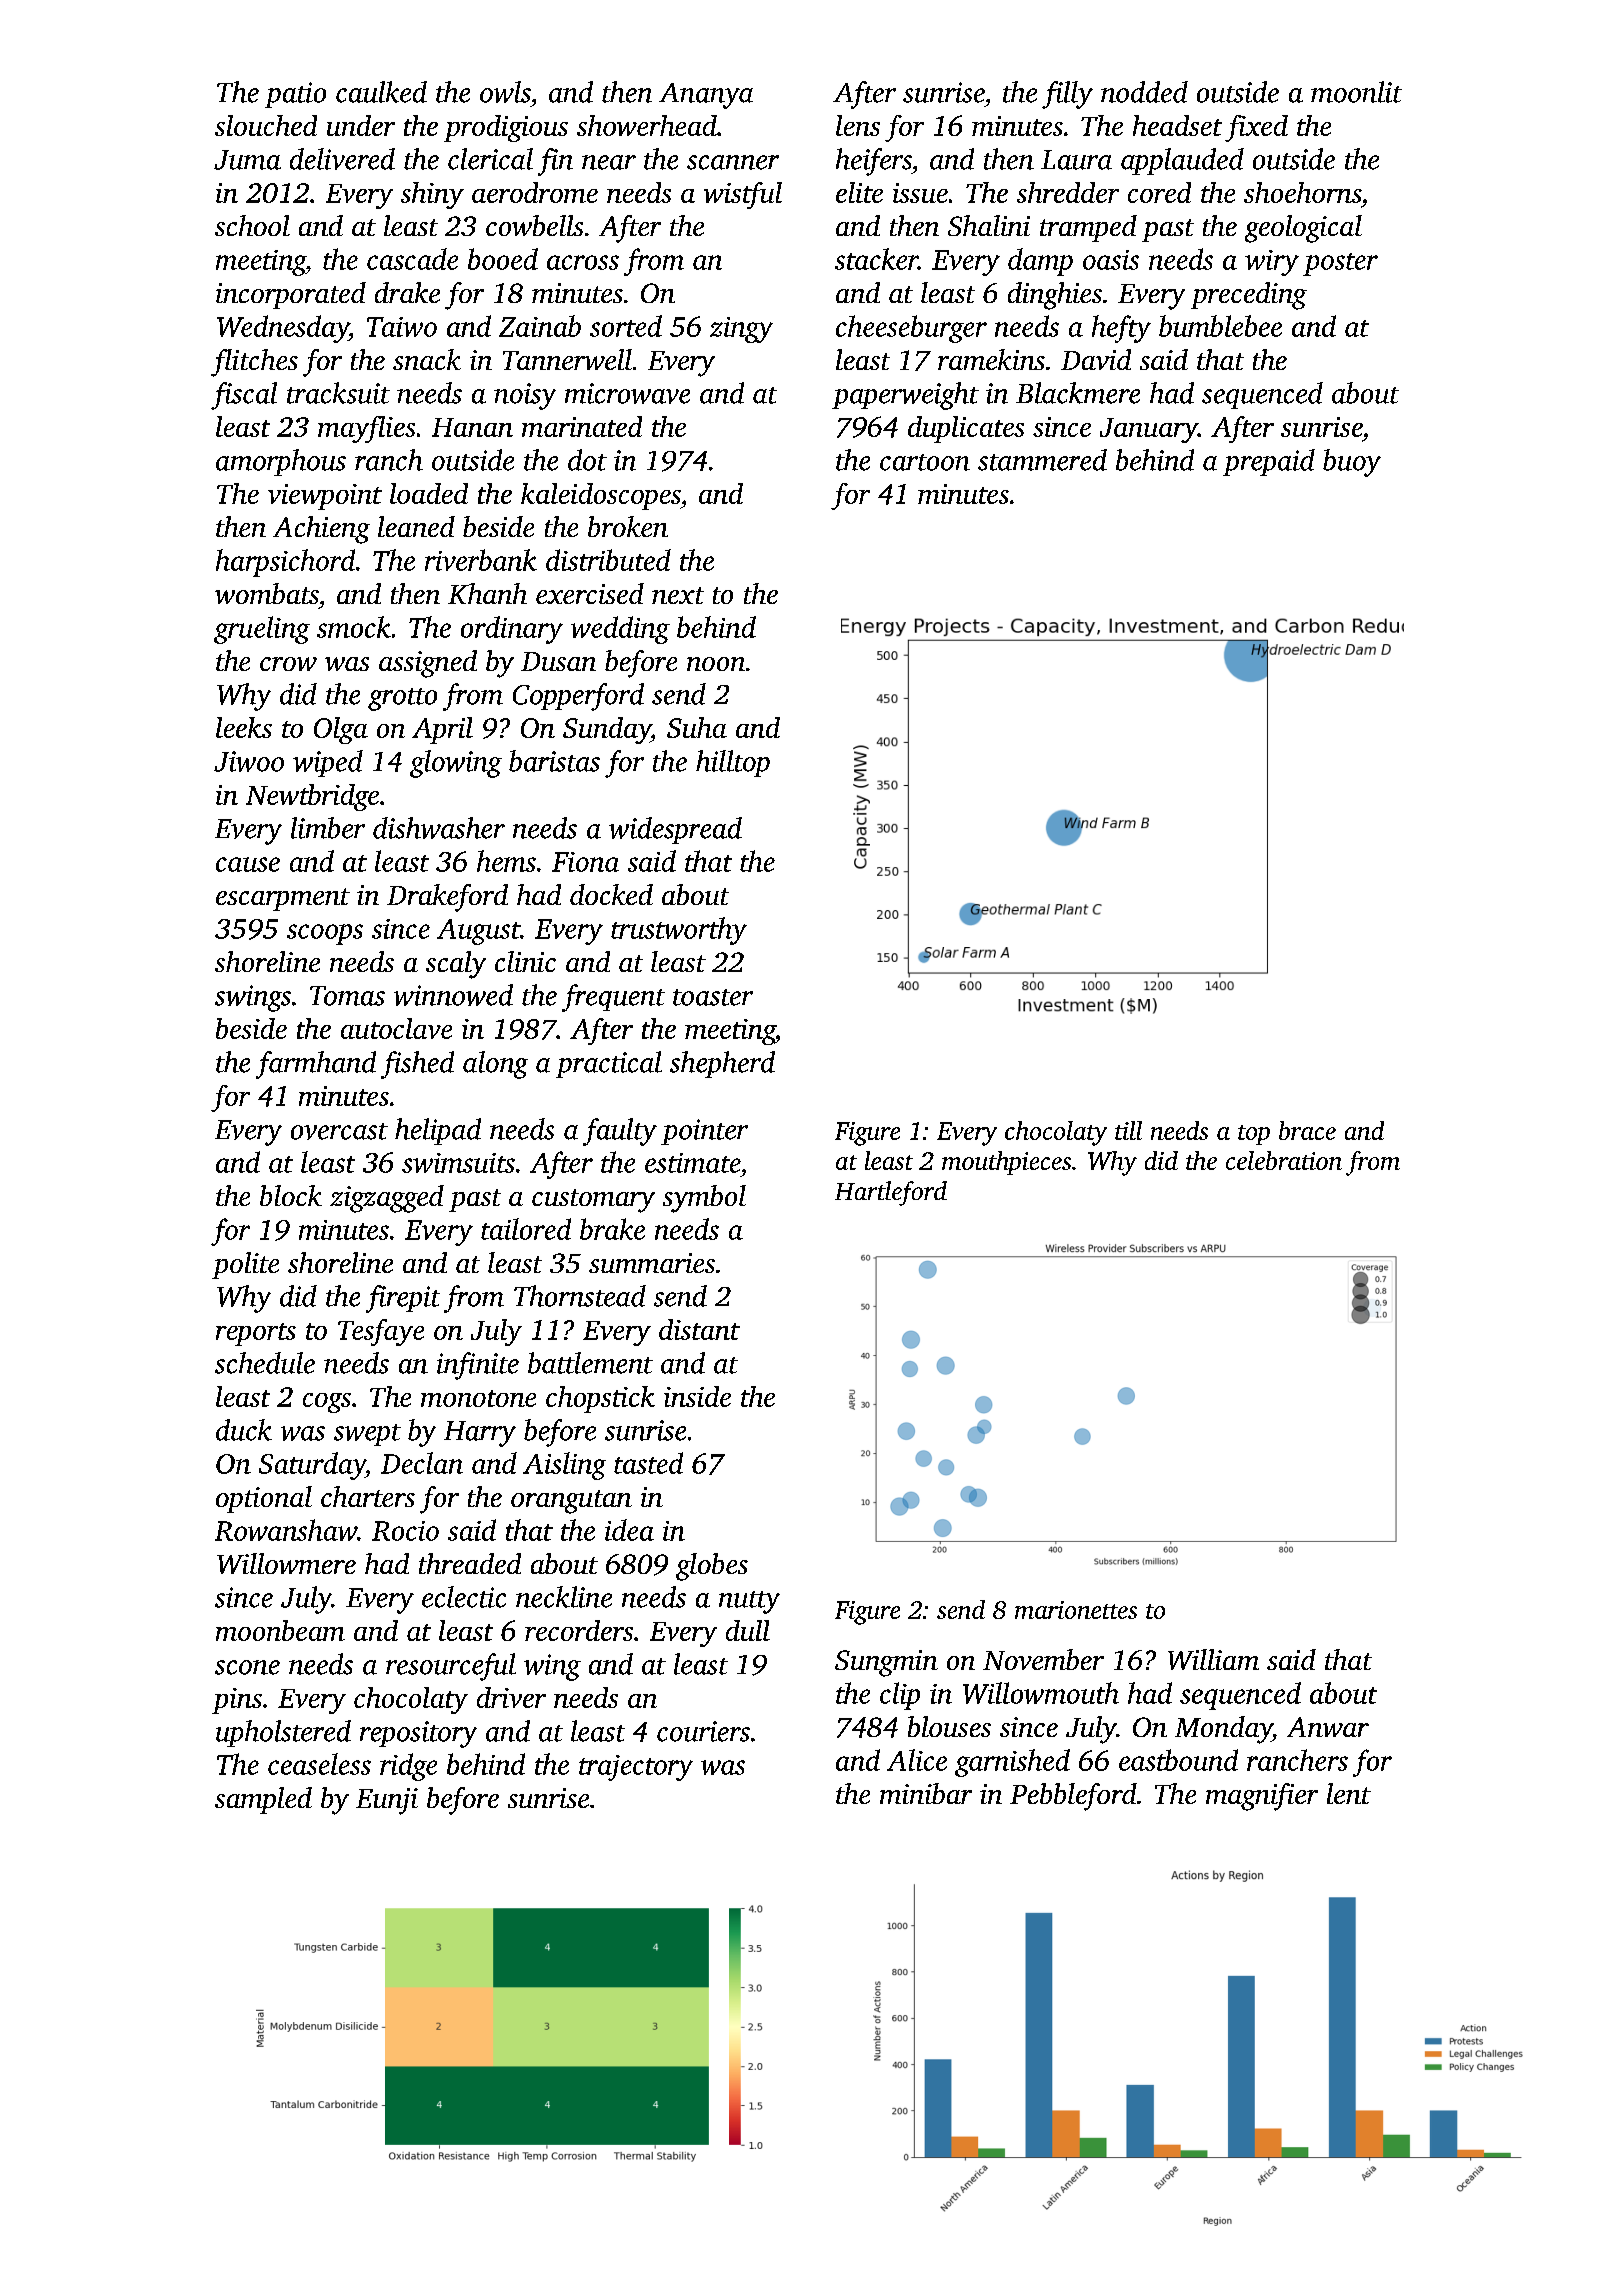 This screenshot has width=1620, height=2292. Describe the element at coordinates (1076, 1610) in the screenshot. I see `marionettes` at that location.
